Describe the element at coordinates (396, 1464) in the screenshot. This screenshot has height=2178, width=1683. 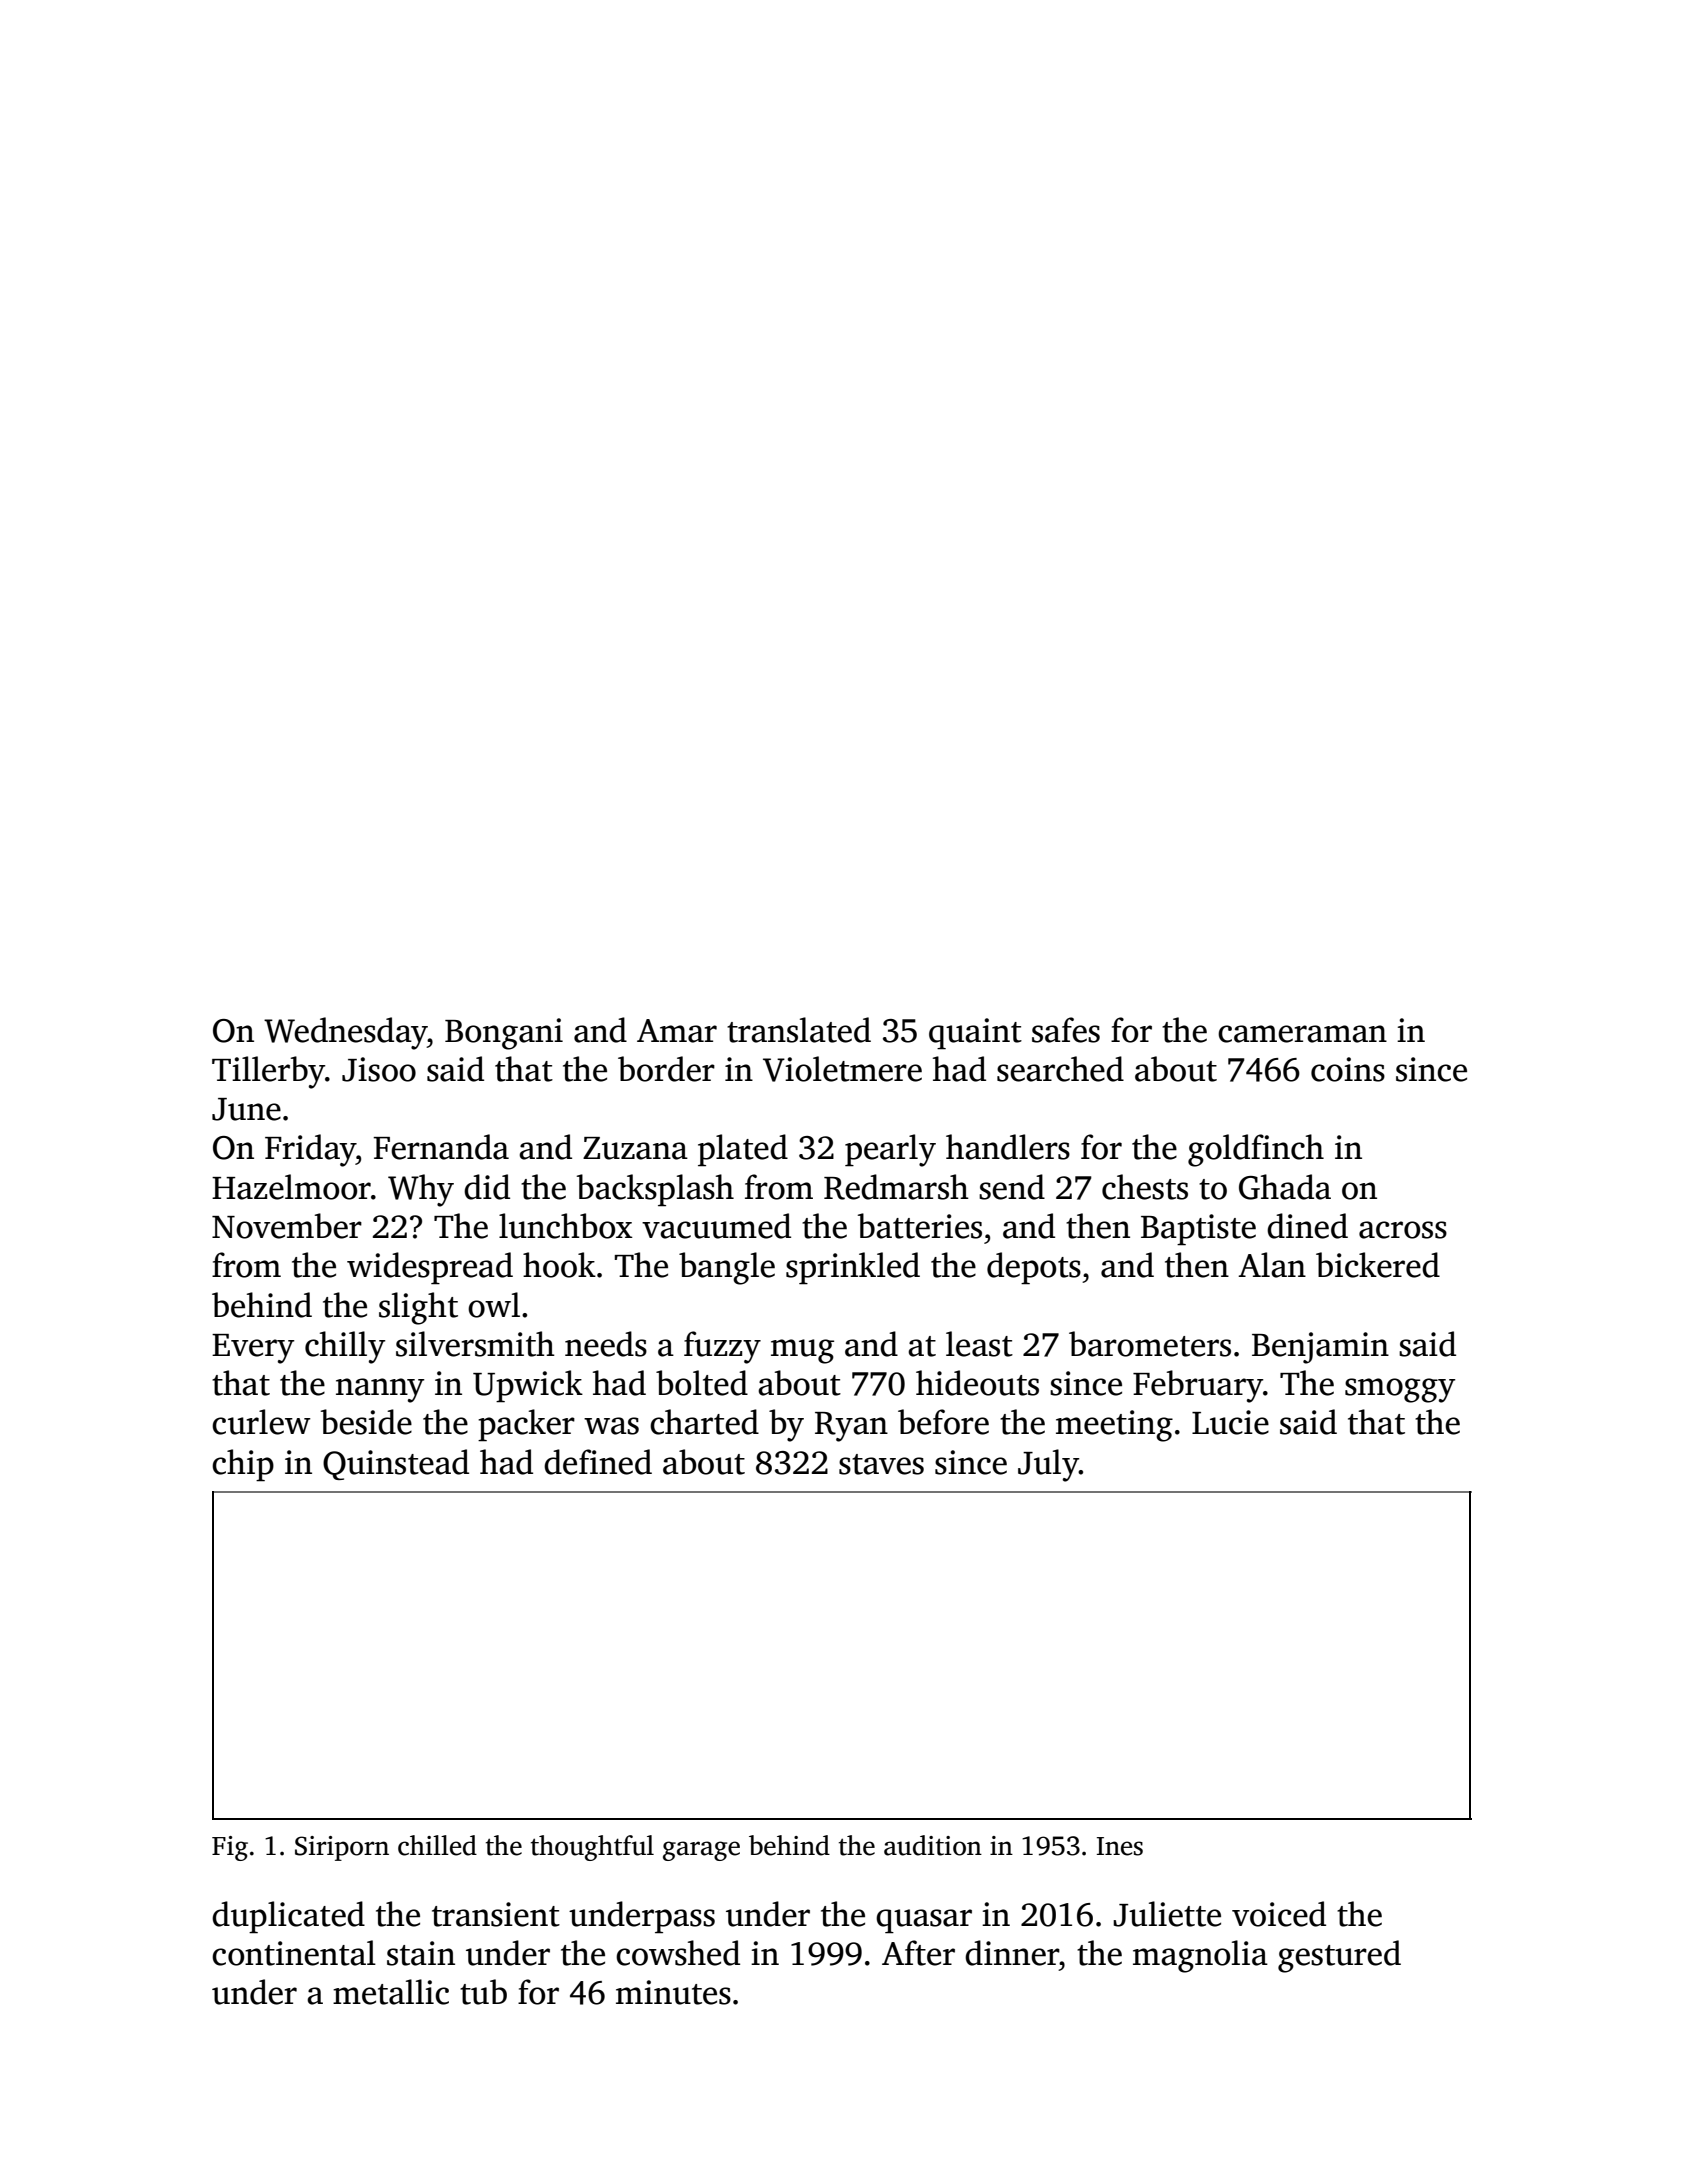
I see `Quinstead` at that location.
